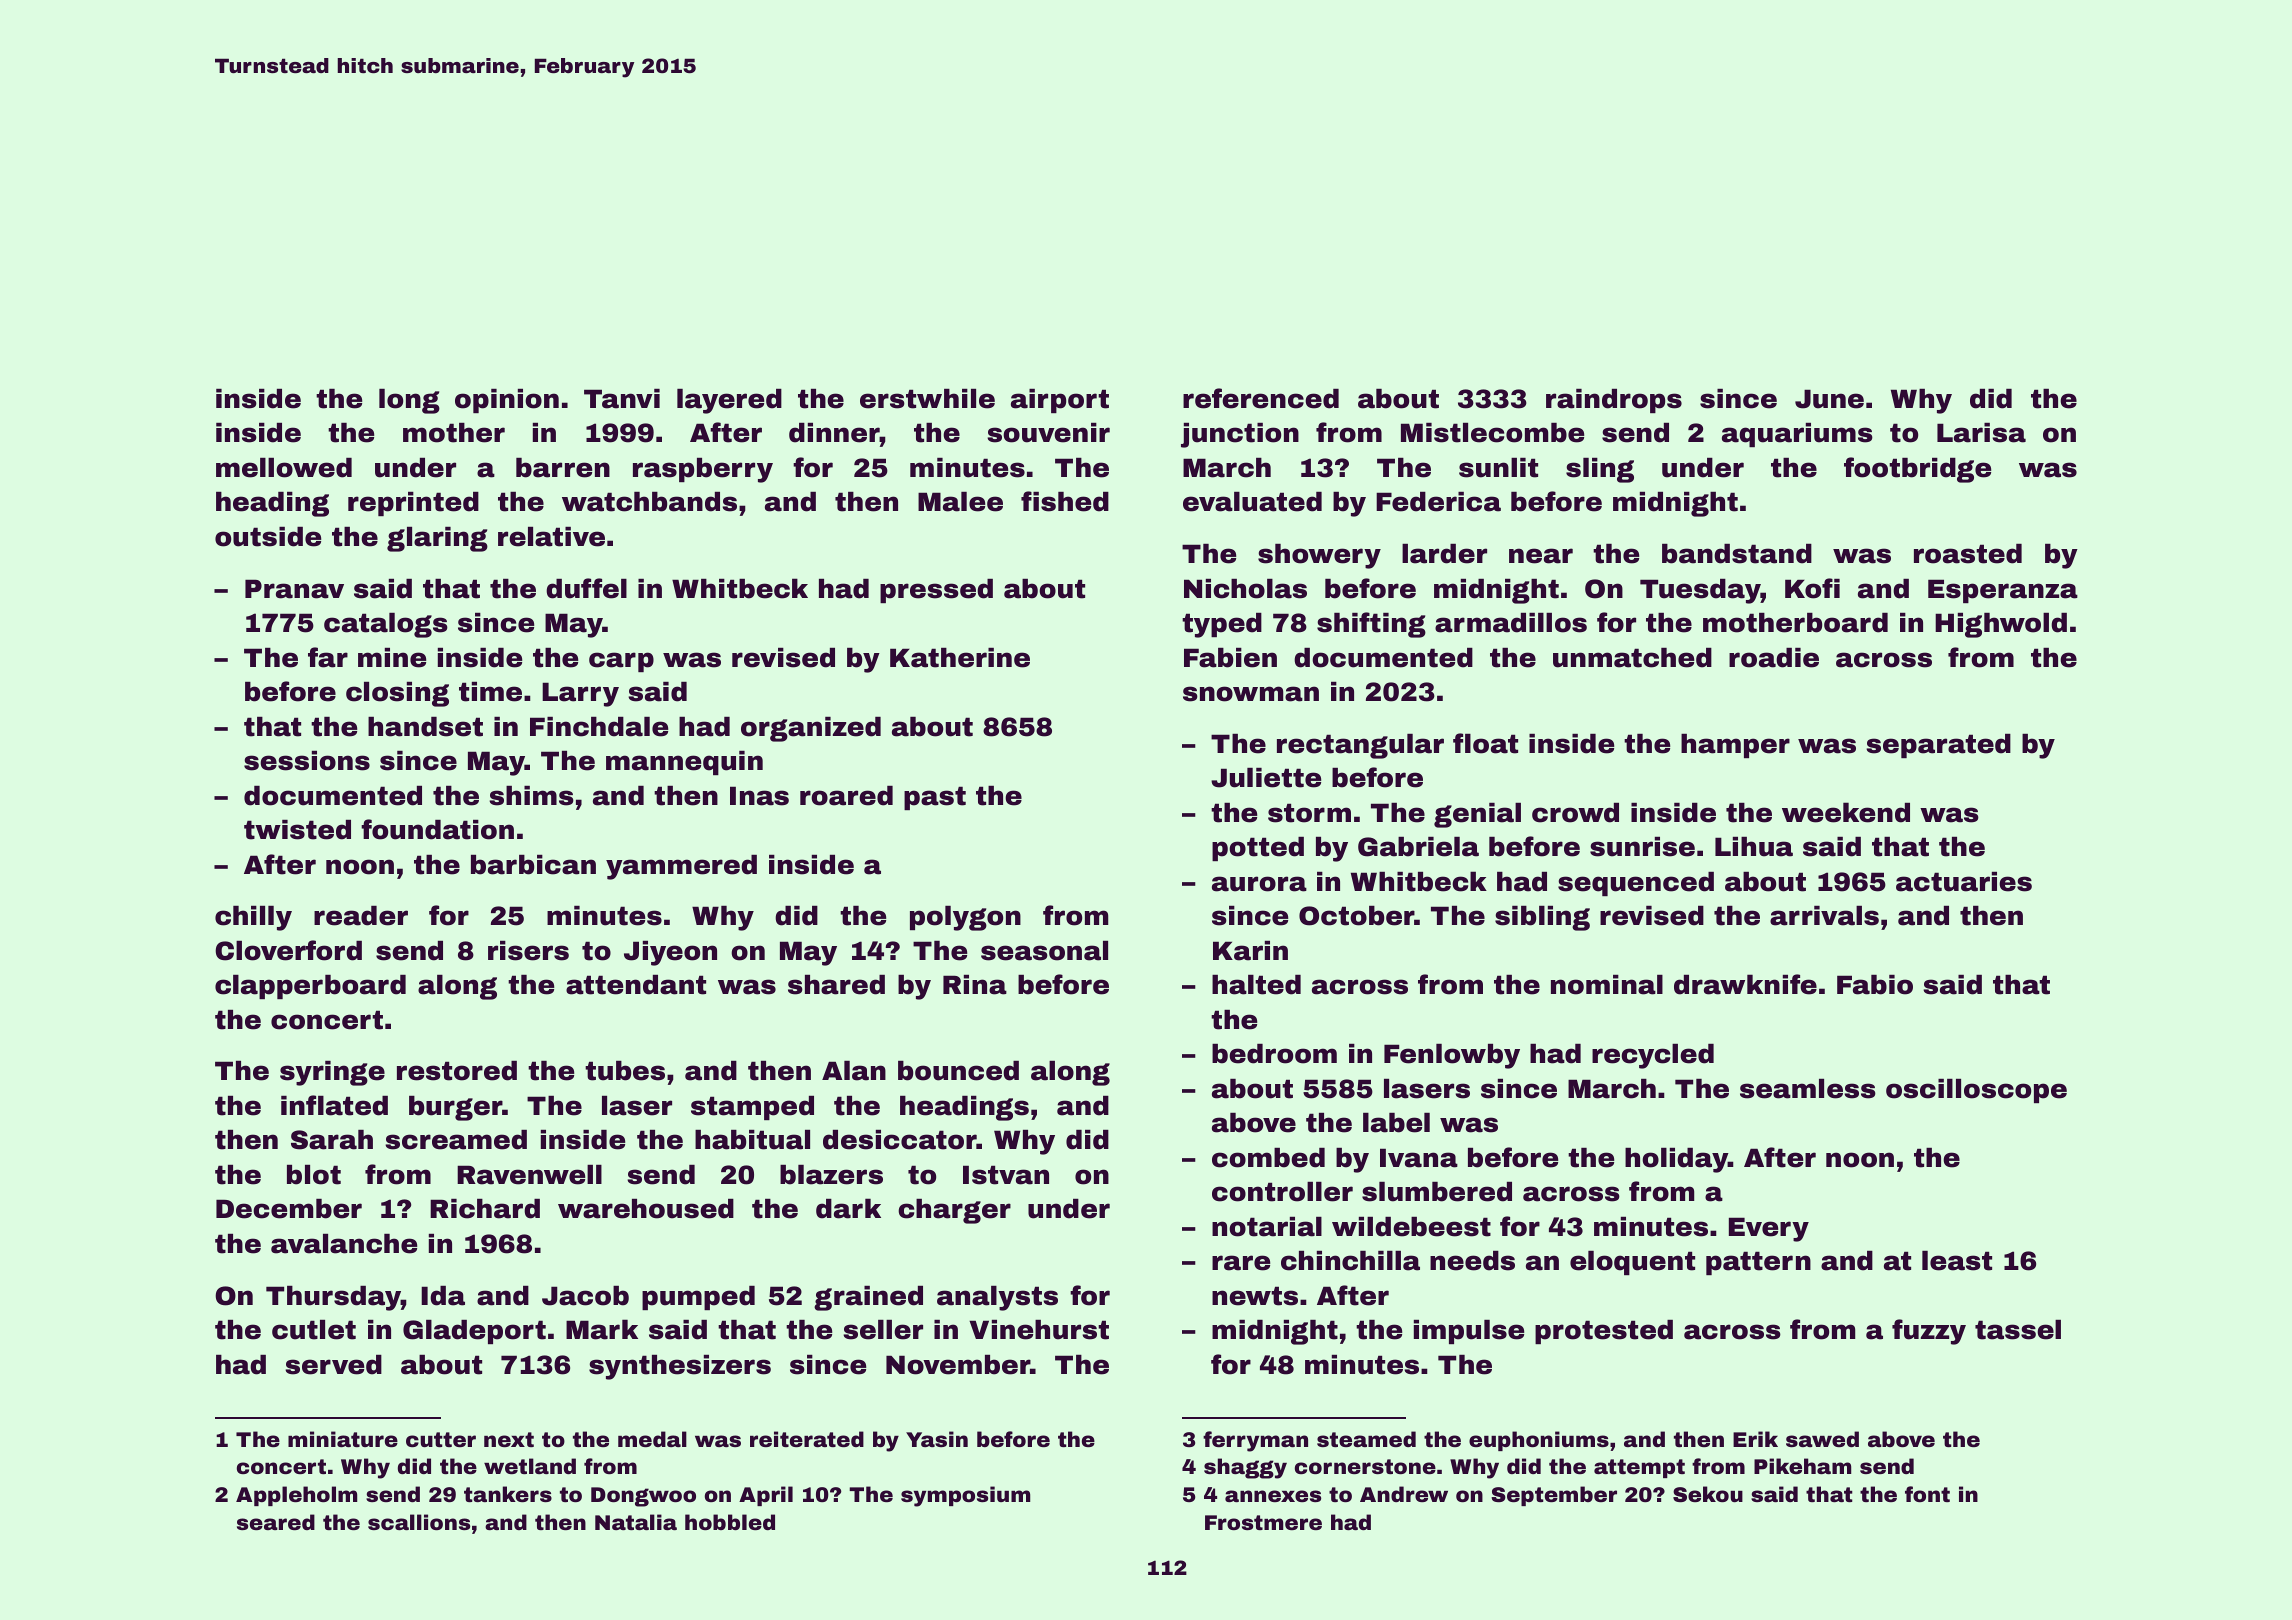 This screenshot has width=2292, height=1620. I want to click on oscilloscope, so click(1976, 1091).
